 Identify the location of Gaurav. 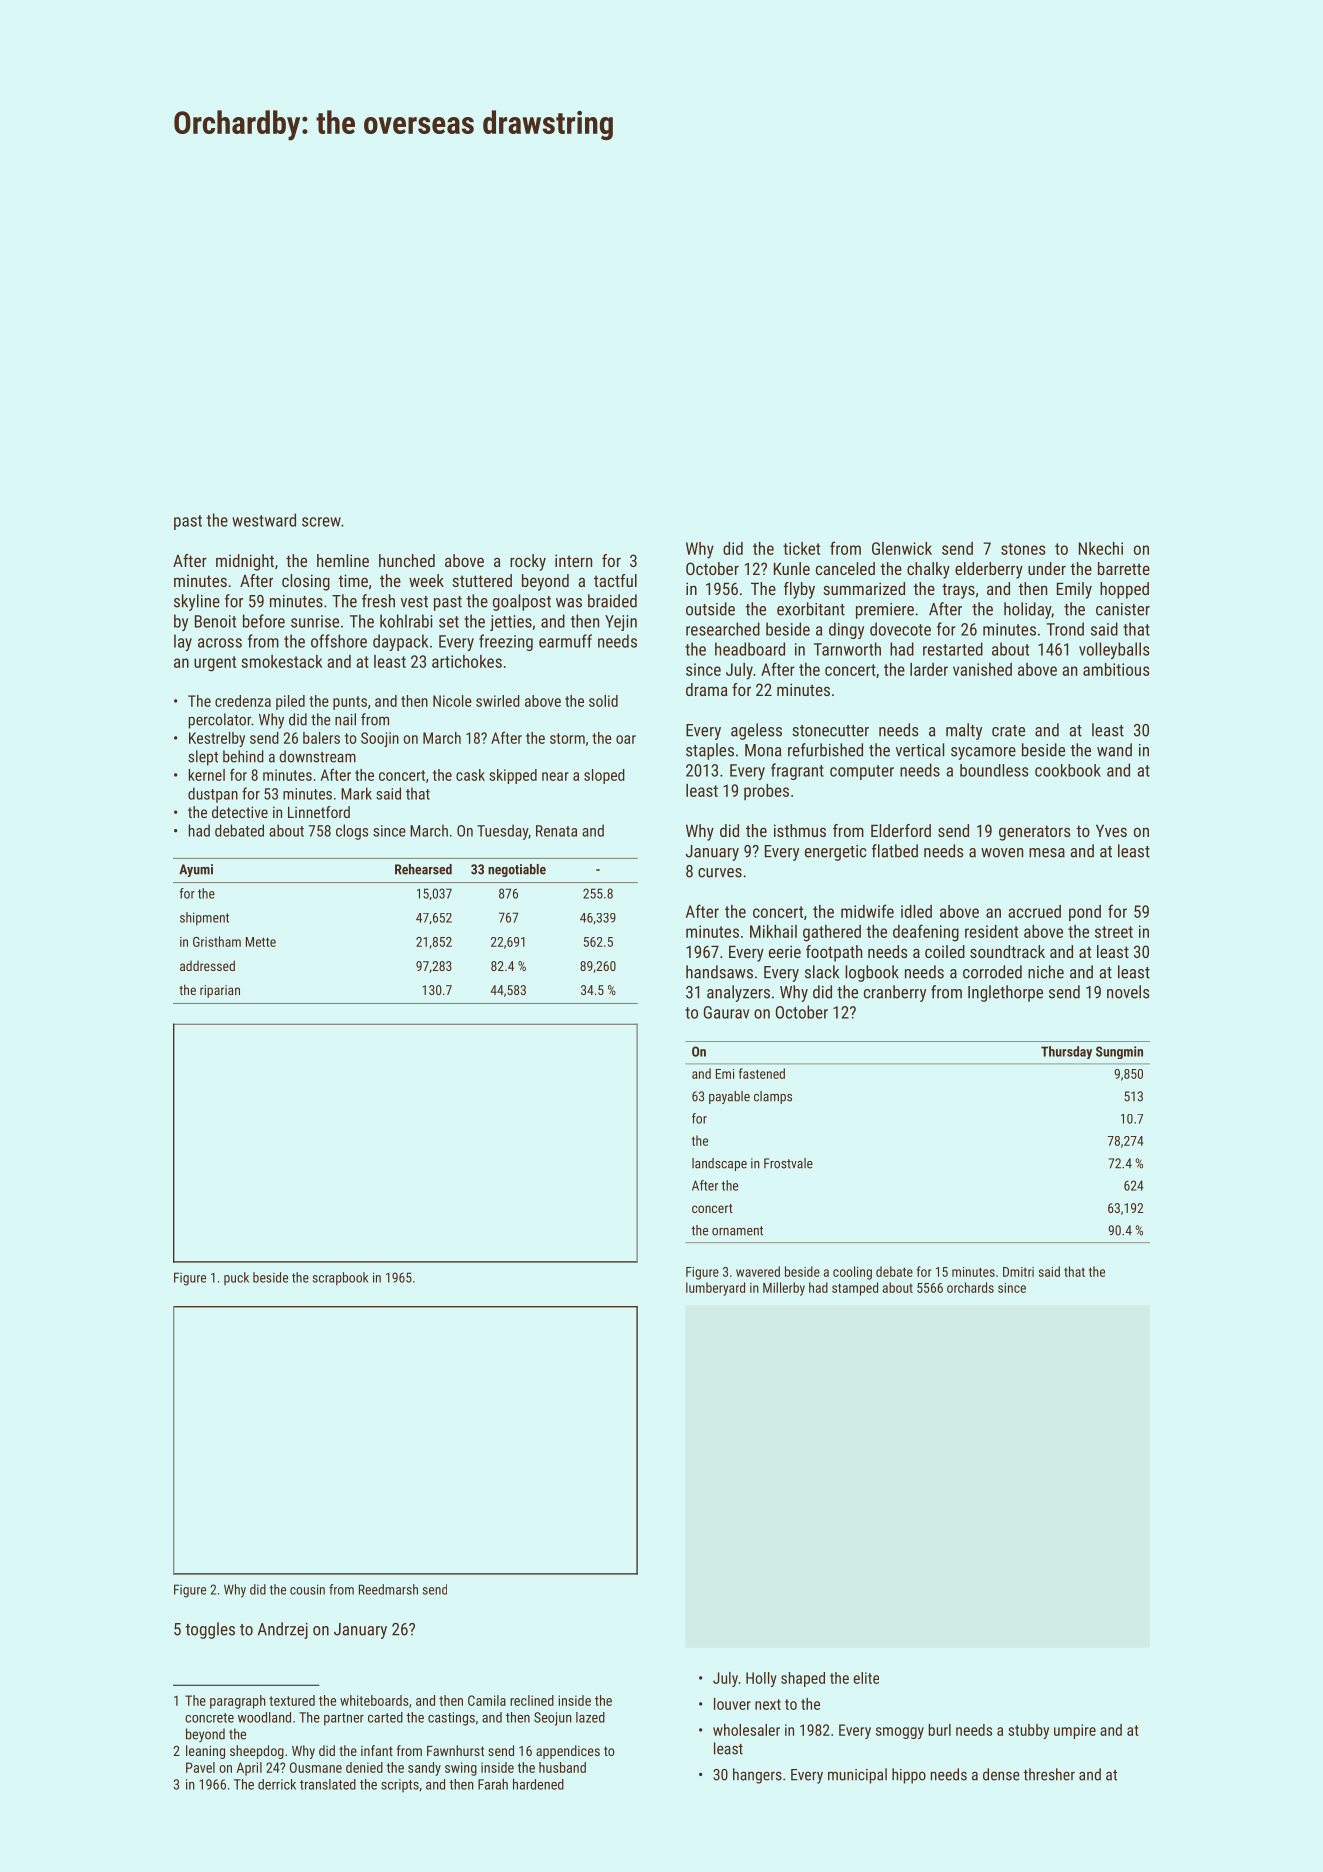
(726, 1012).
